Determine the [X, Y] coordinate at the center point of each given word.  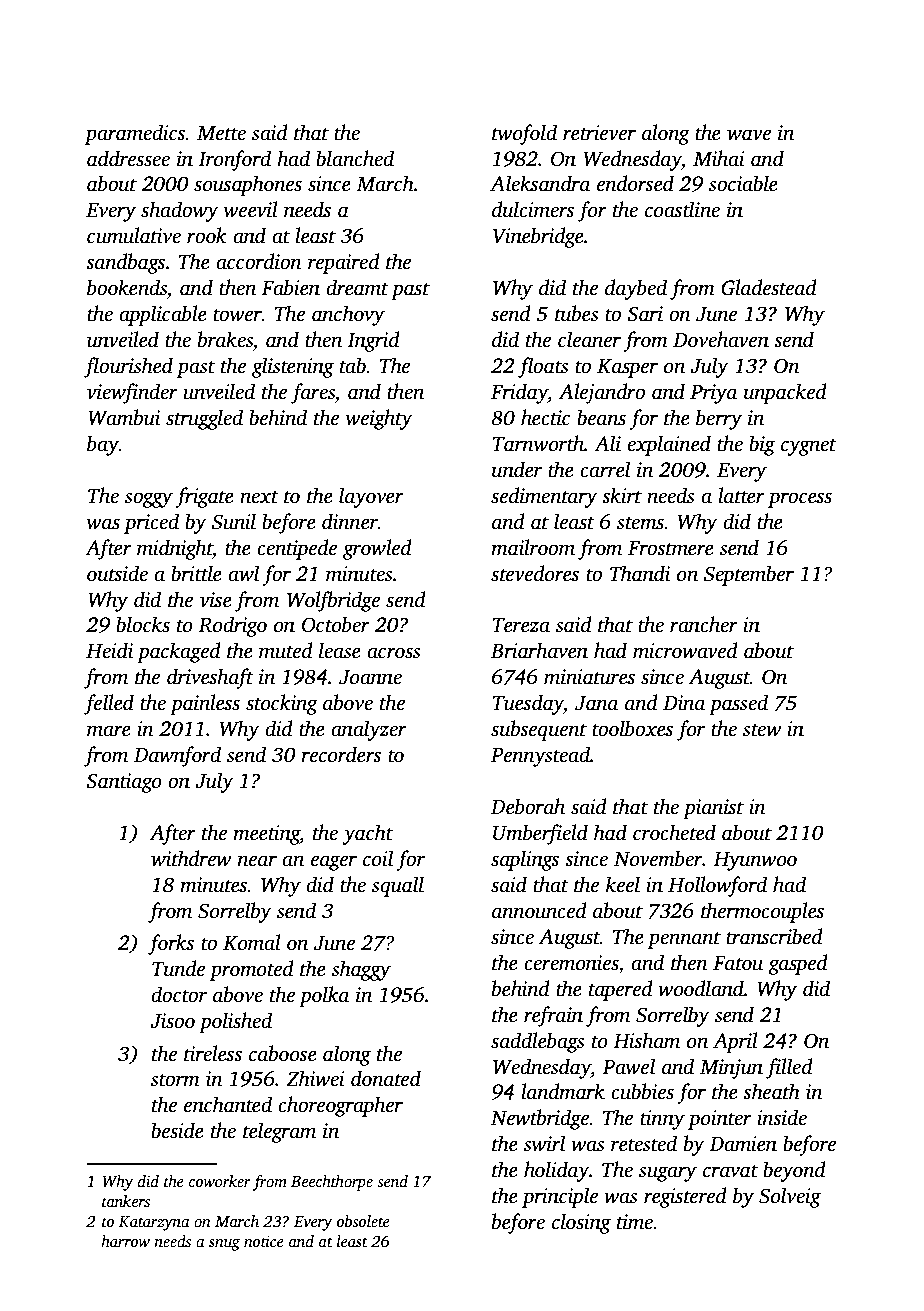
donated [386, 1078]
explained [669, 445]
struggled [204, 419]
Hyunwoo [755, 861]
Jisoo [172, 1021]
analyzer [369, 730]
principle [560, 1197]
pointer [720, 1120]
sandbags [125, 263]
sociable [743, 183]
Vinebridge [538, 237]
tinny [662, 1120]
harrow [125, 1241]
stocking [282, 704]
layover [371, 497]
